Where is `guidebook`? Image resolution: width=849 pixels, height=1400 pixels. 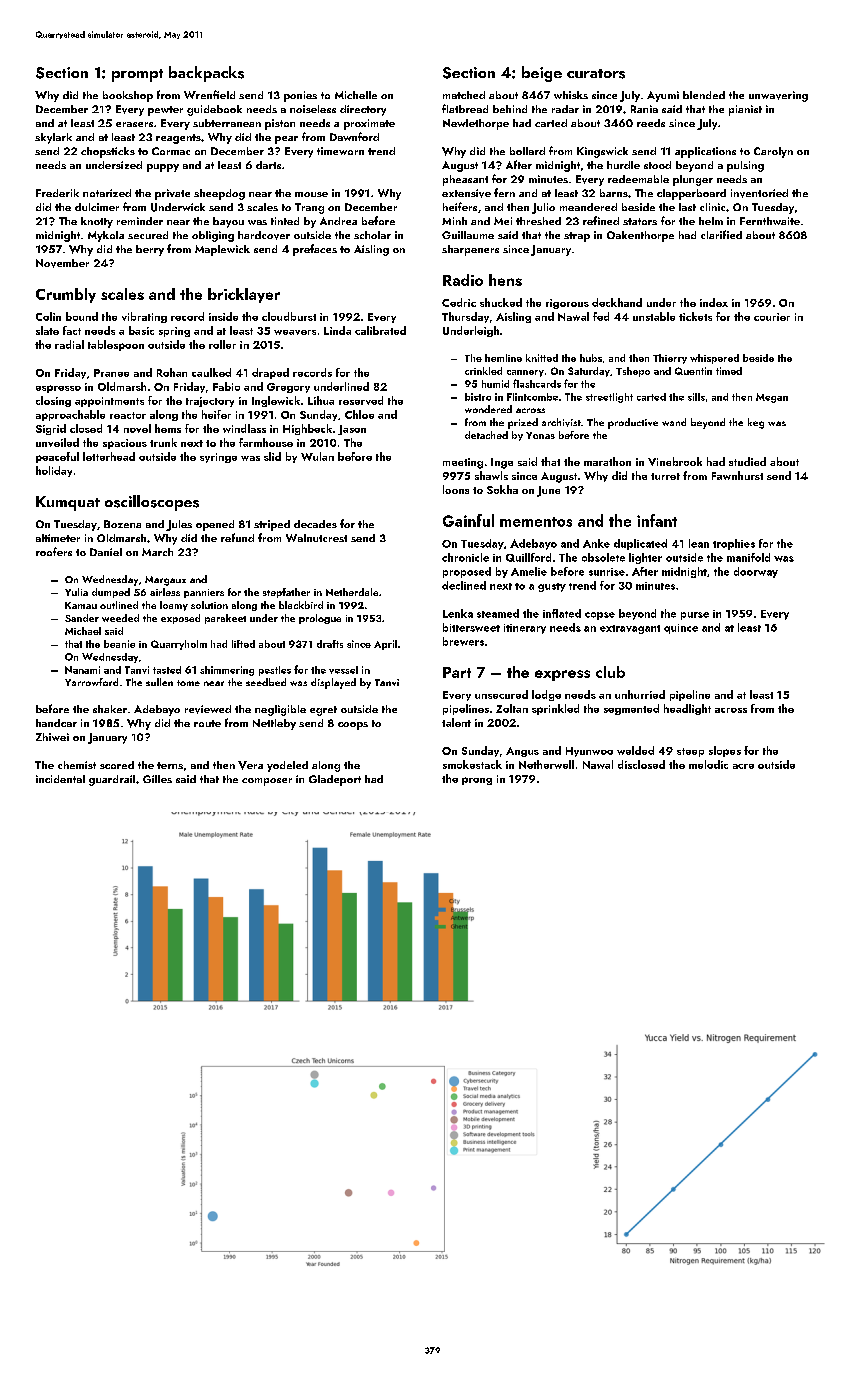 guidebook is located at coordinates (214, 110).
